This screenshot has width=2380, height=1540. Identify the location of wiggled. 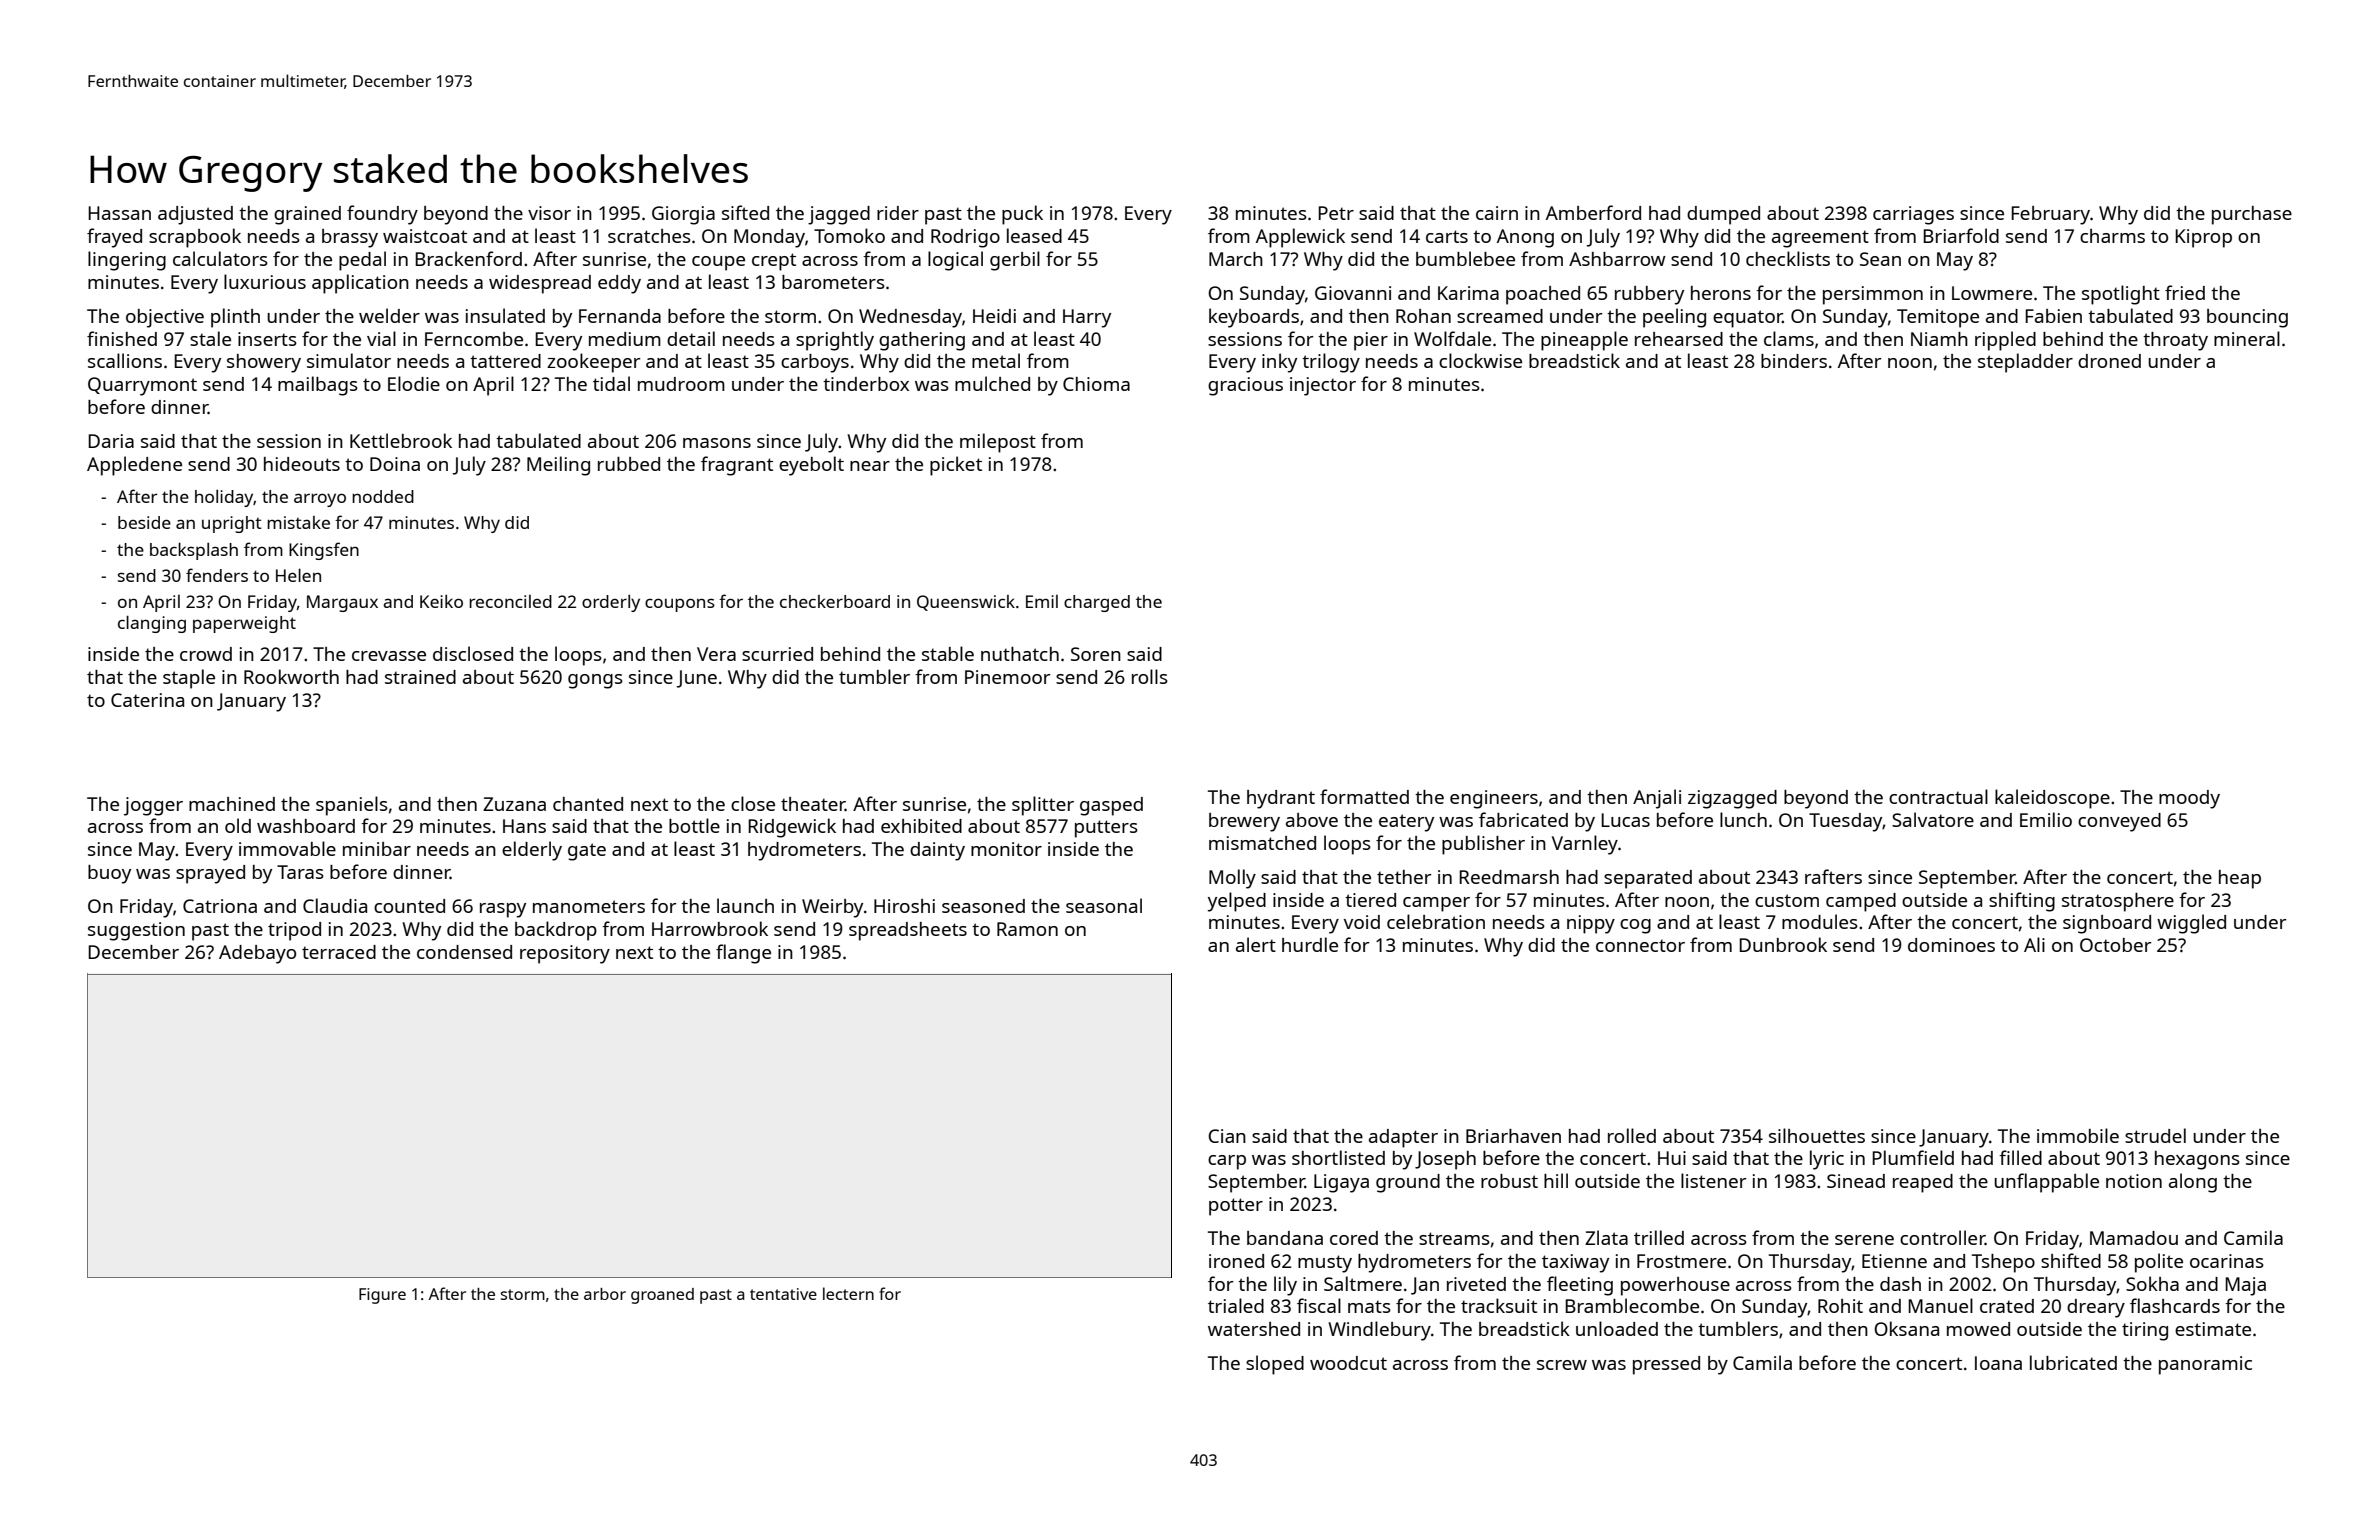
(2191, 924).
